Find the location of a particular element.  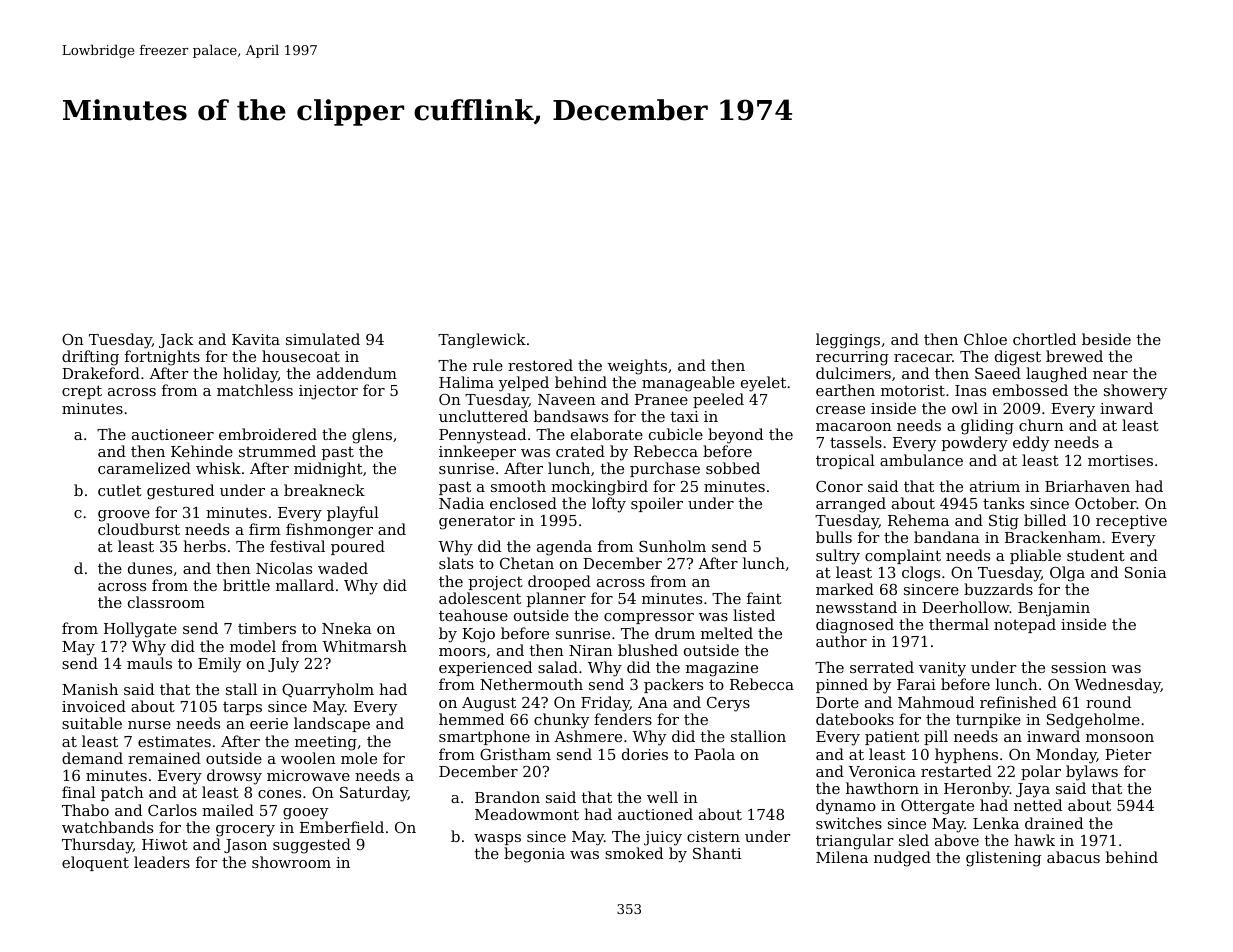

Nadia is located at coordinates (461, 503).
